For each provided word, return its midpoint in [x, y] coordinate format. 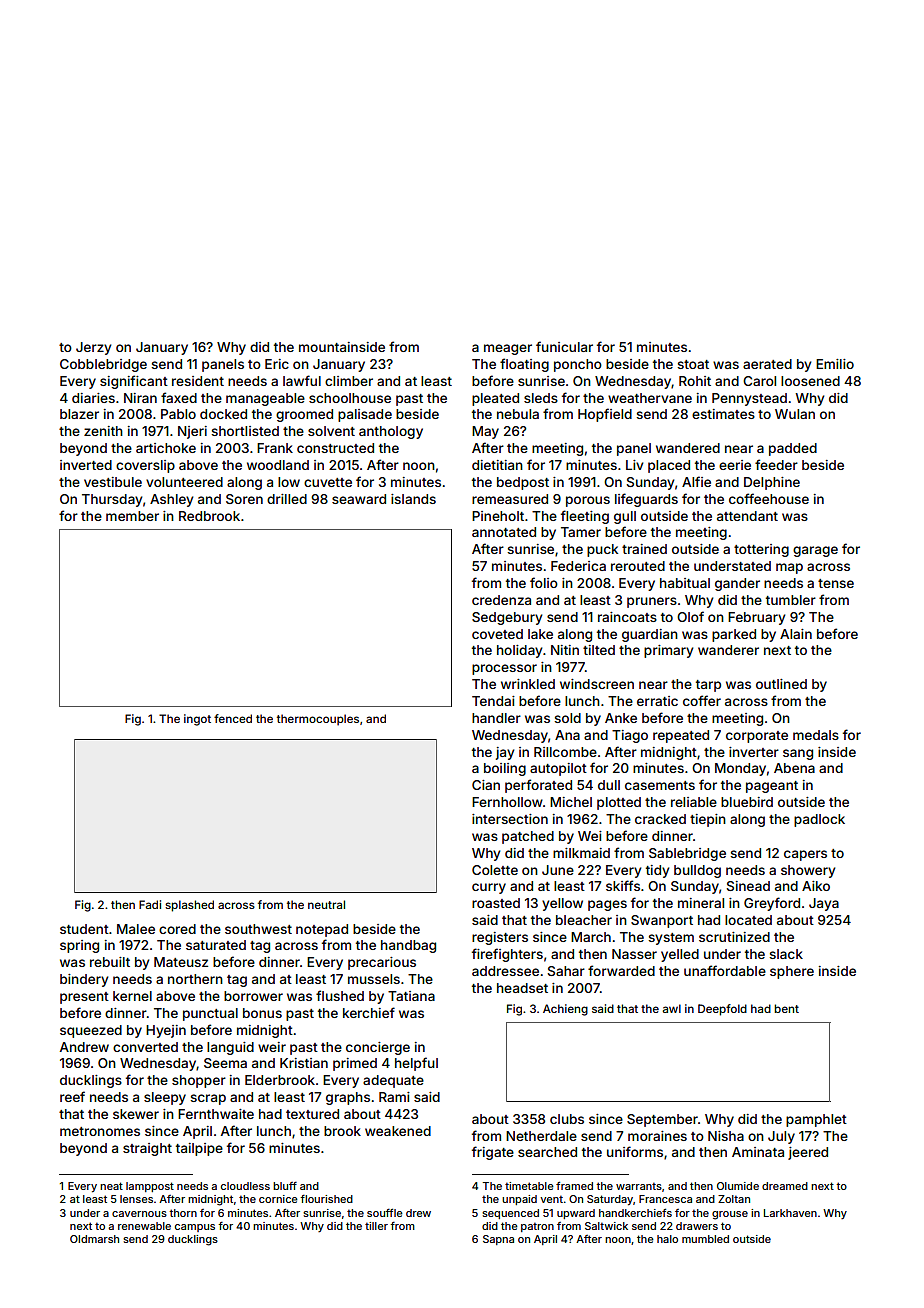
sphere [792, 972]
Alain [796, 634]
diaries [93, 398]
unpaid [519, 1200]
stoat [693, 364]
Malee [136, 929]
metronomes [100, 1131]
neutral [326, 904]
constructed [335, 448]
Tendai [493, 701]
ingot [197, 720]
